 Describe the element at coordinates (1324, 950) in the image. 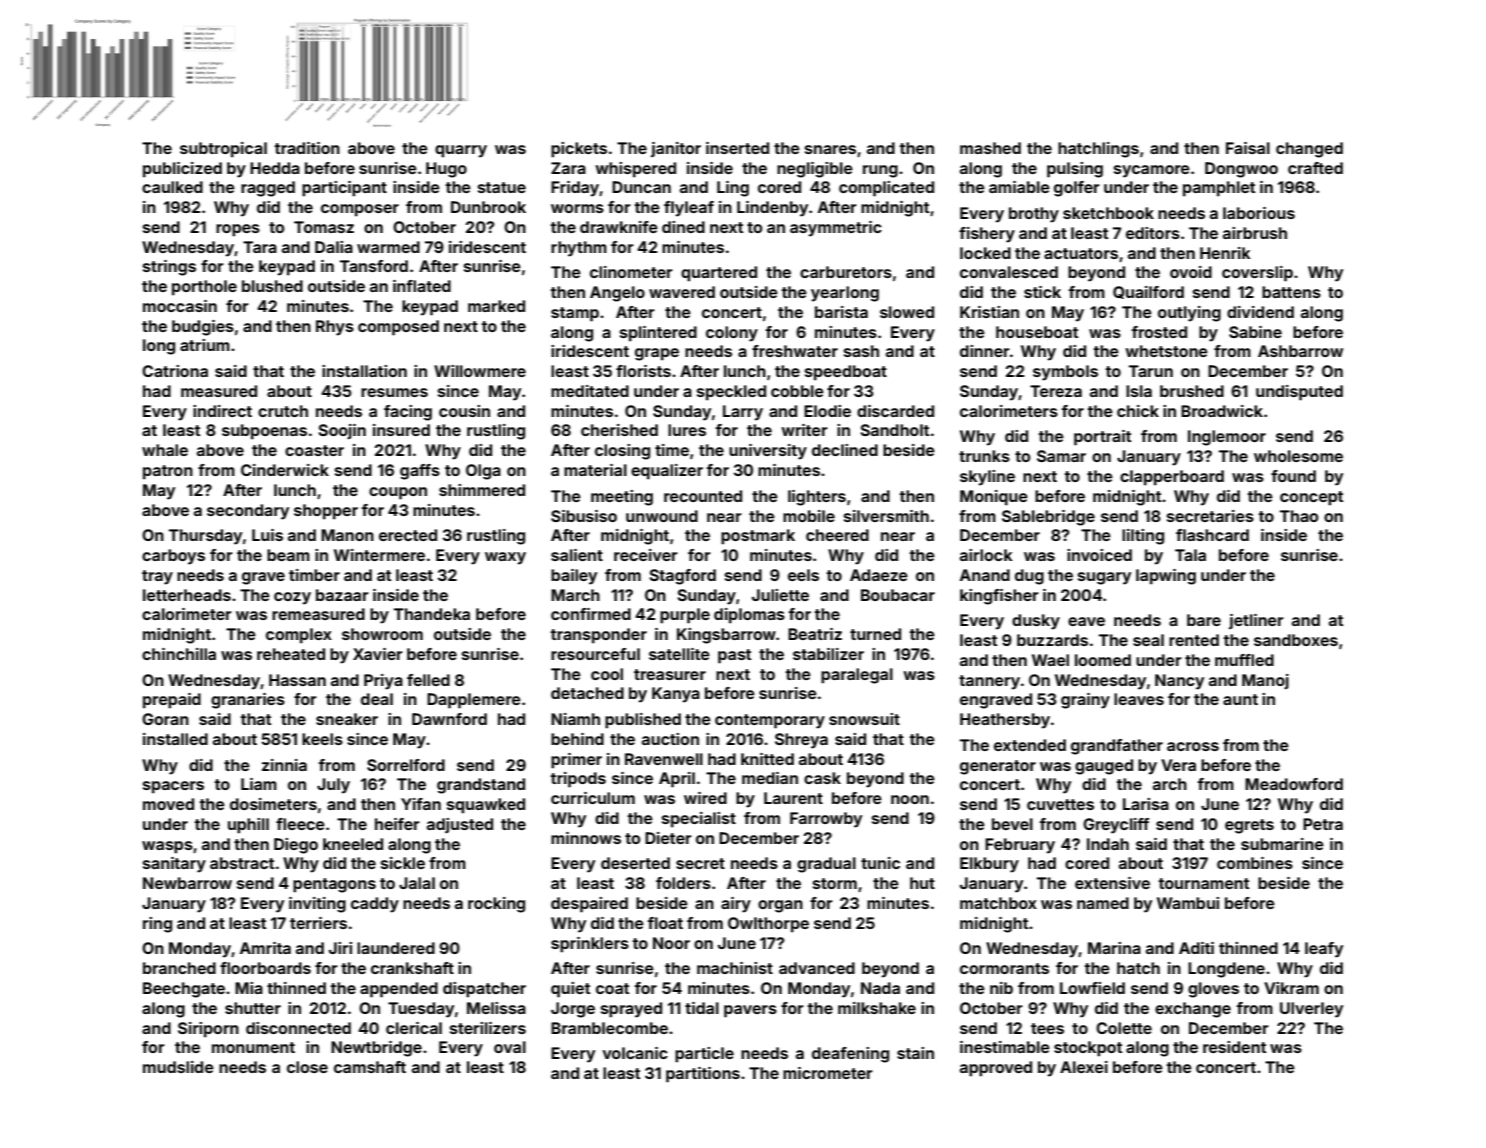

I see `leafy` at that location.
